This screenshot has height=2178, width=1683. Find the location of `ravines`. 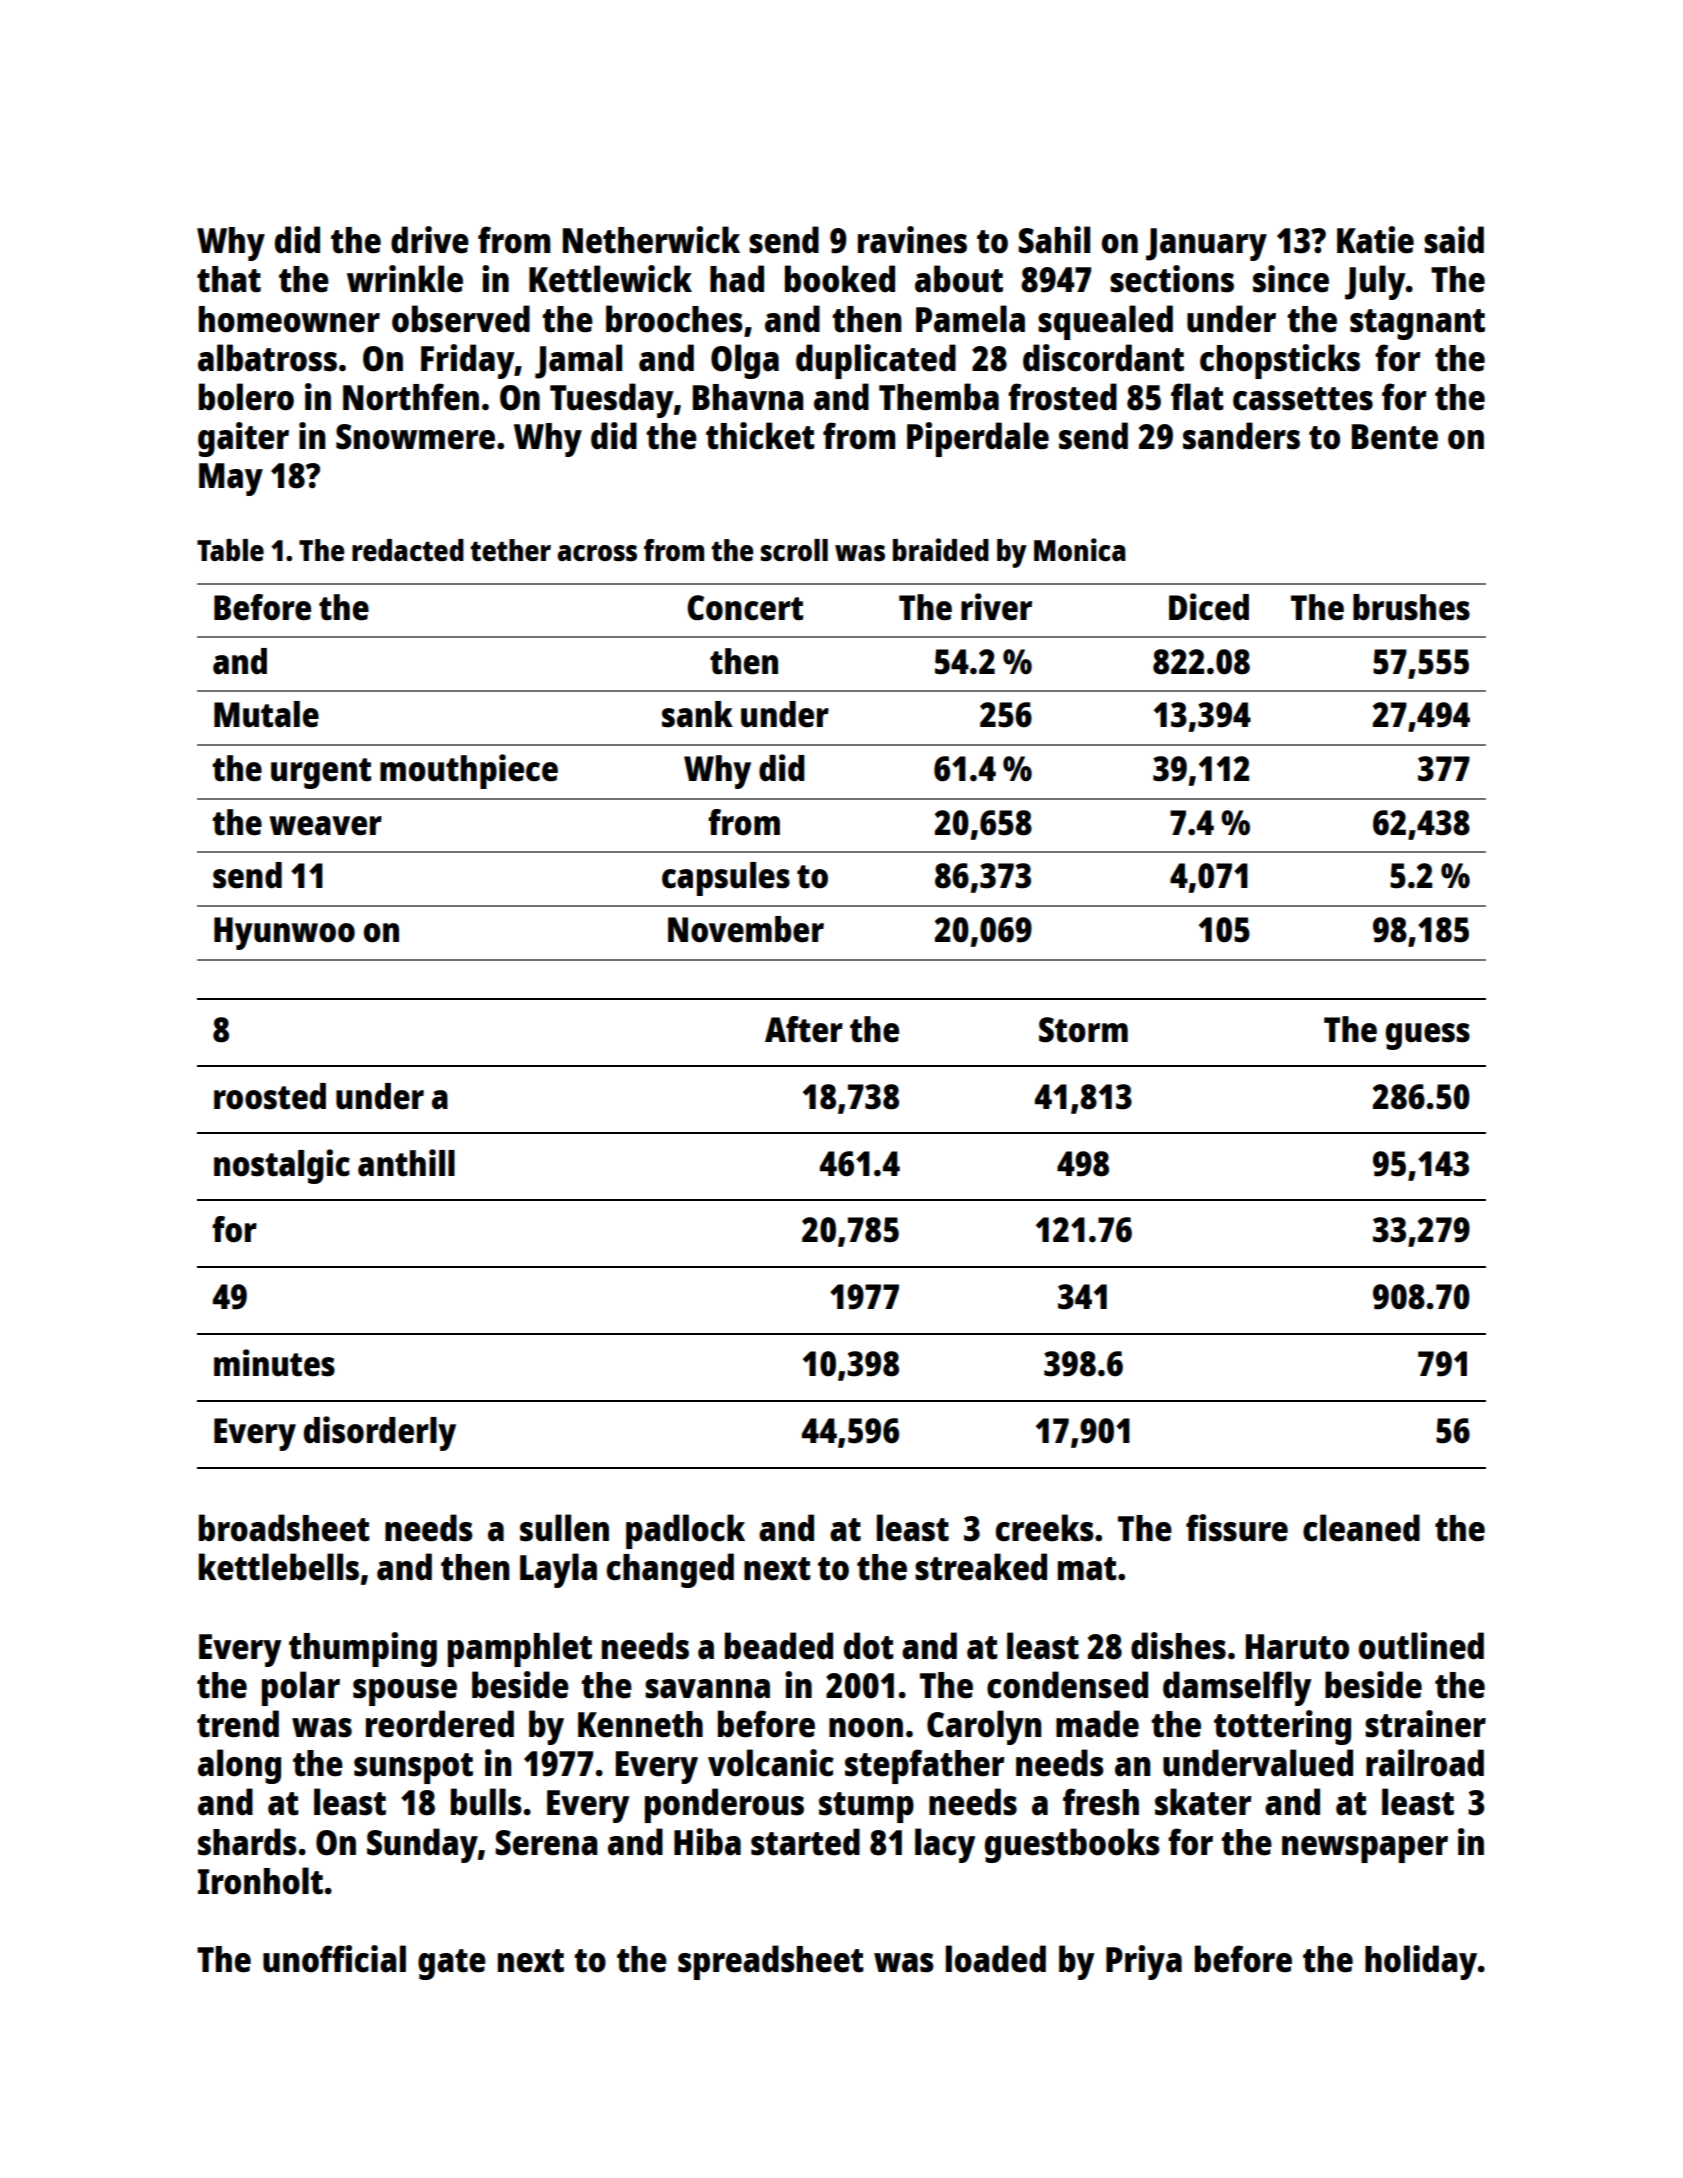

ravines is located at coordinates (912, 240).
